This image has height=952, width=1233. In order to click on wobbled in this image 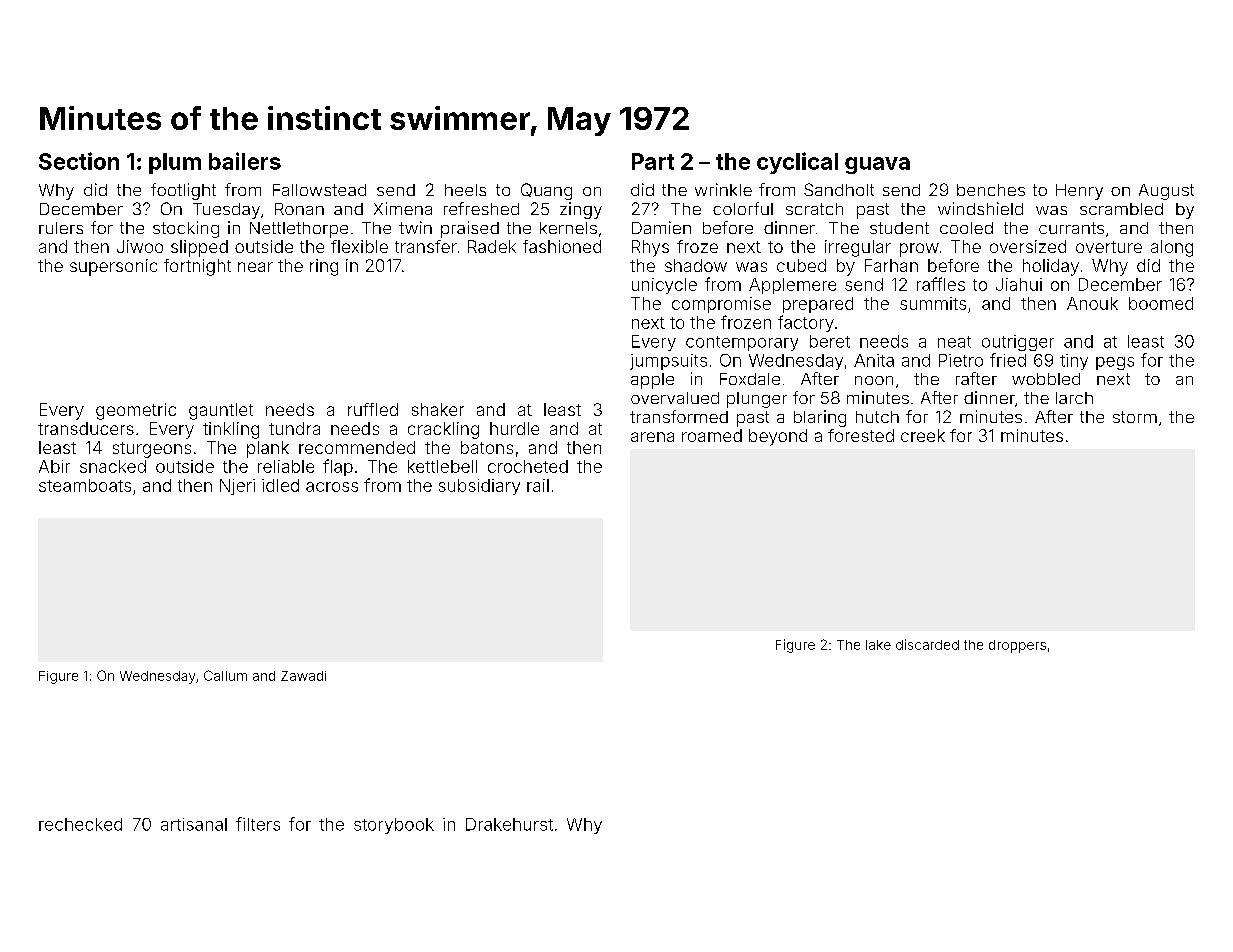, I will do `click(1046, 379)`.
